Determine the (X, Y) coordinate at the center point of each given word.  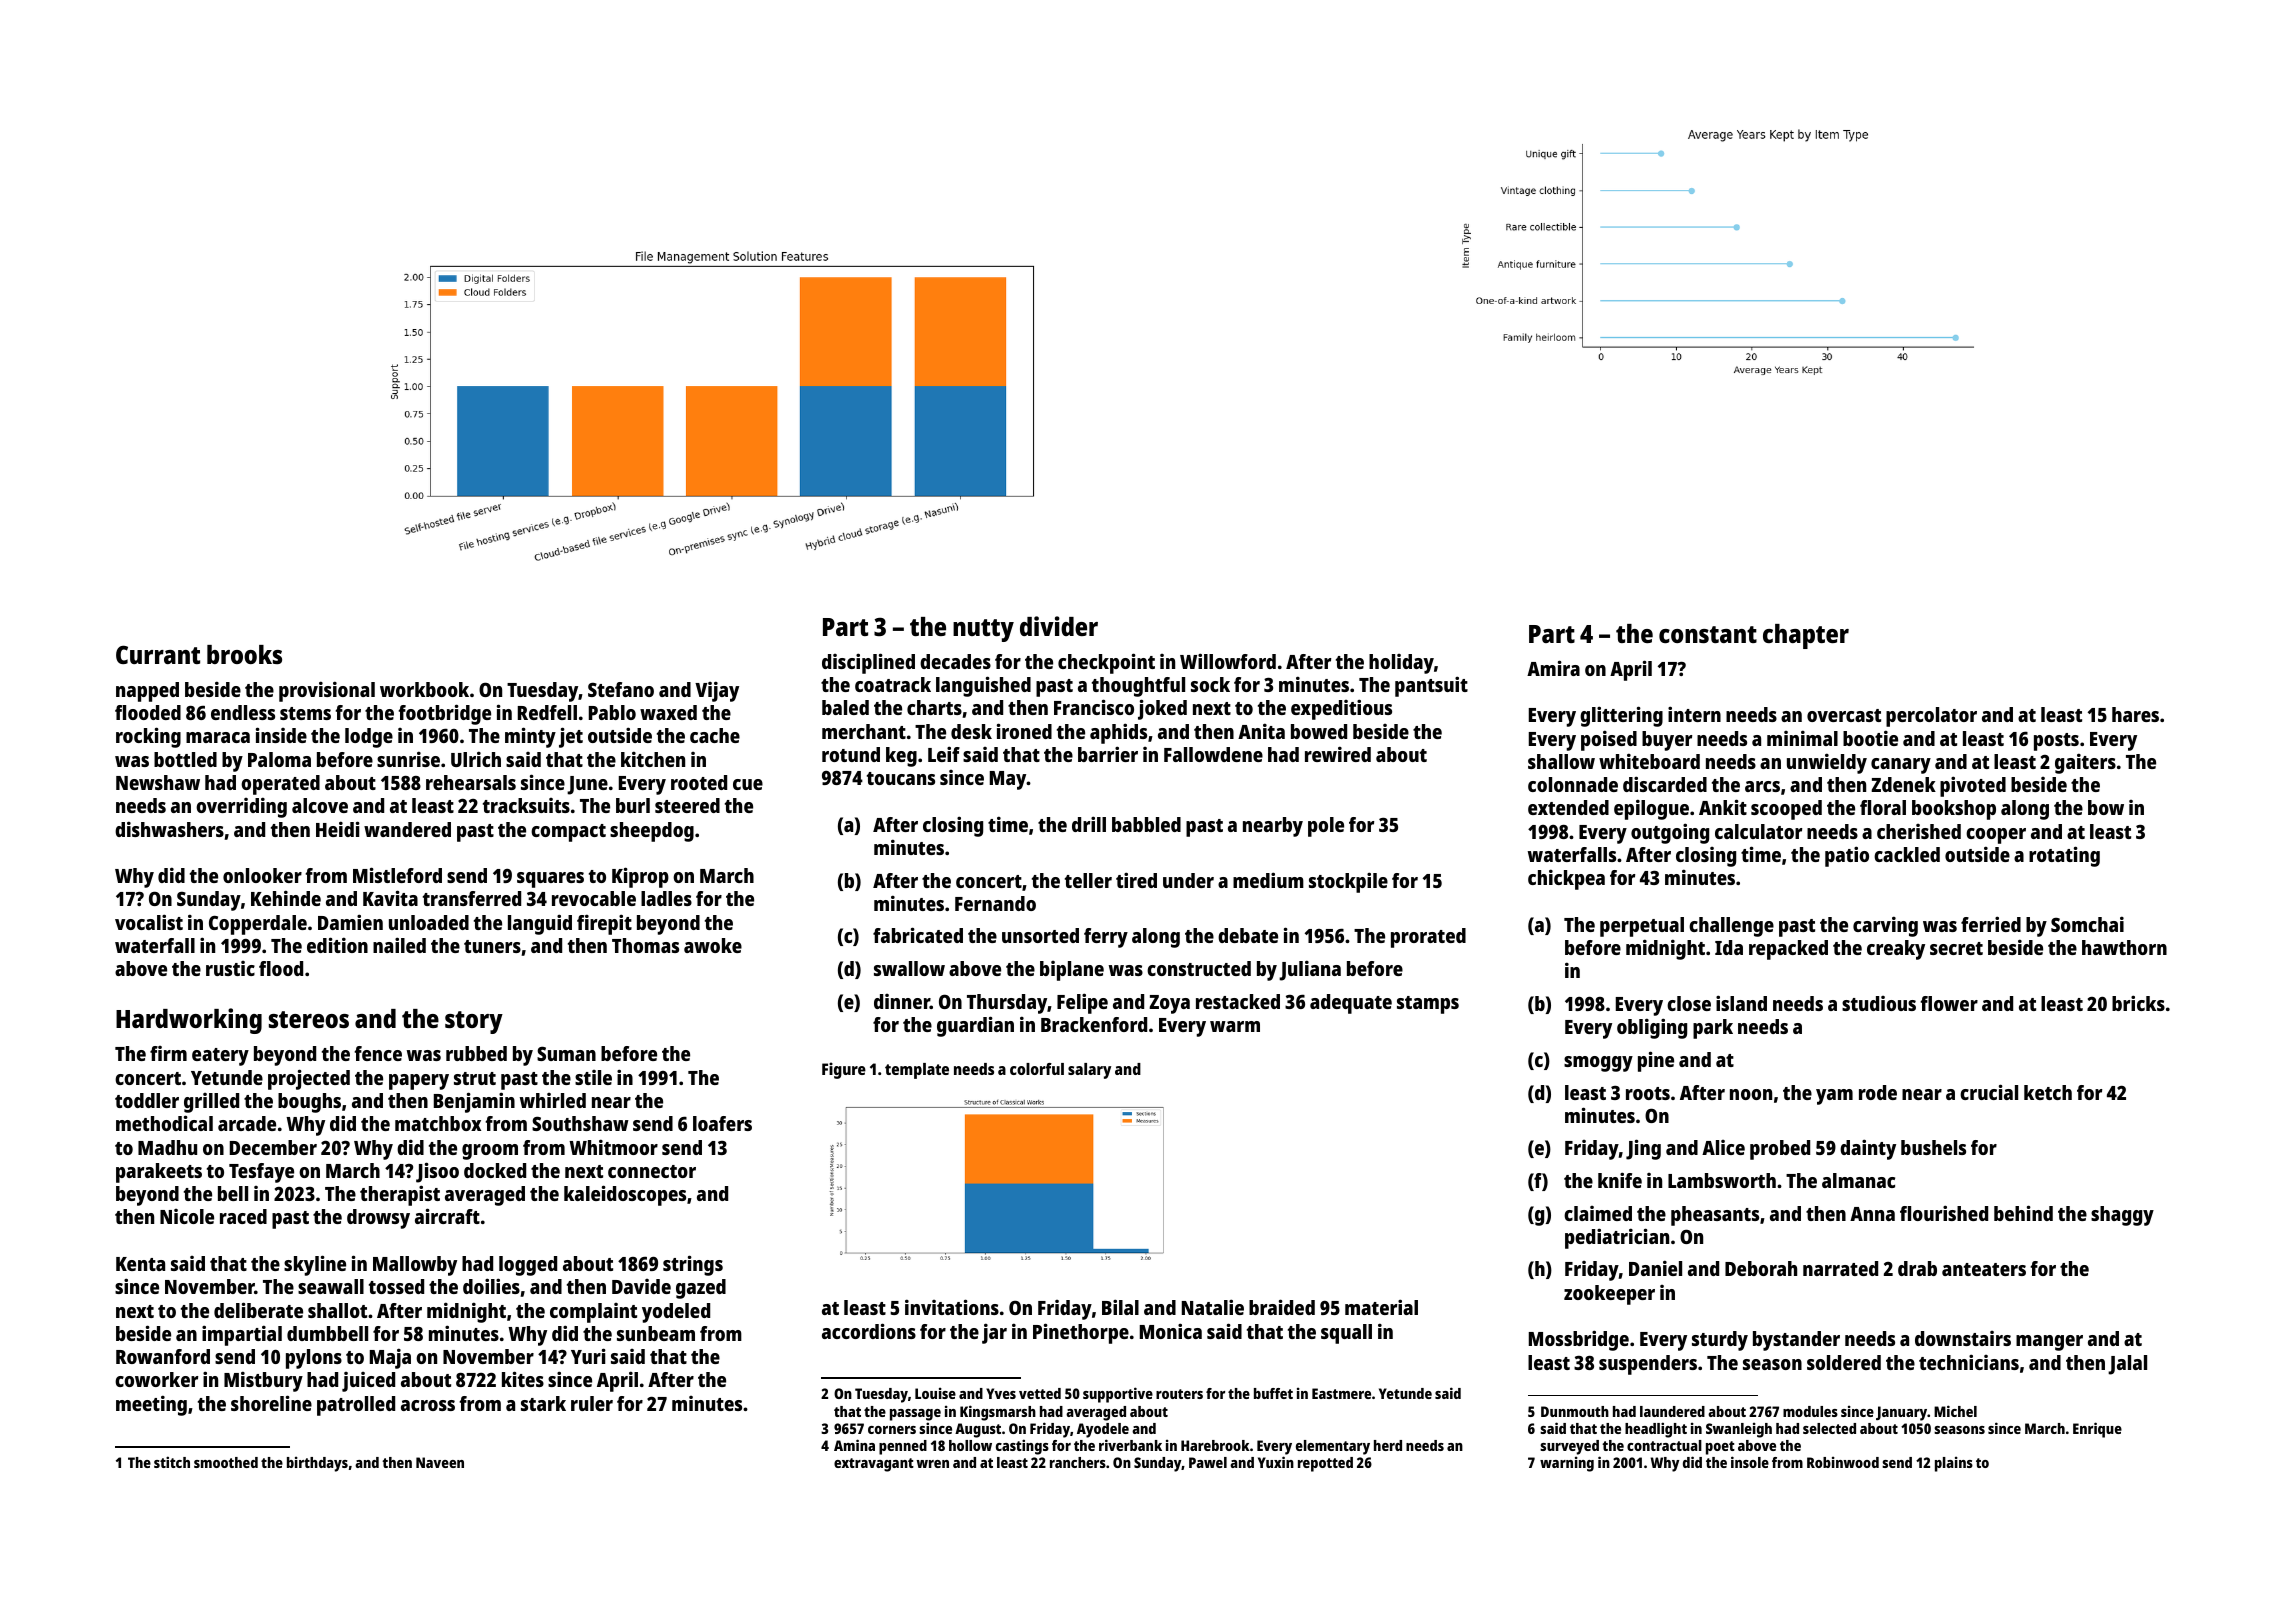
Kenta (140, 1264)
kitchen (653, 759)
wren (932, 1464)
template (917, 1071)
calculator (1758, 831)
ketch (2048, 1092)
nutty (983, 630)
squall (1346, 1334)
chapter (1806, 636)
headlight (1656, 1430)
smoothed (226, 1462)
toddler (147, 1100)
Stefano (621, 689)
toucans (901, 778)
